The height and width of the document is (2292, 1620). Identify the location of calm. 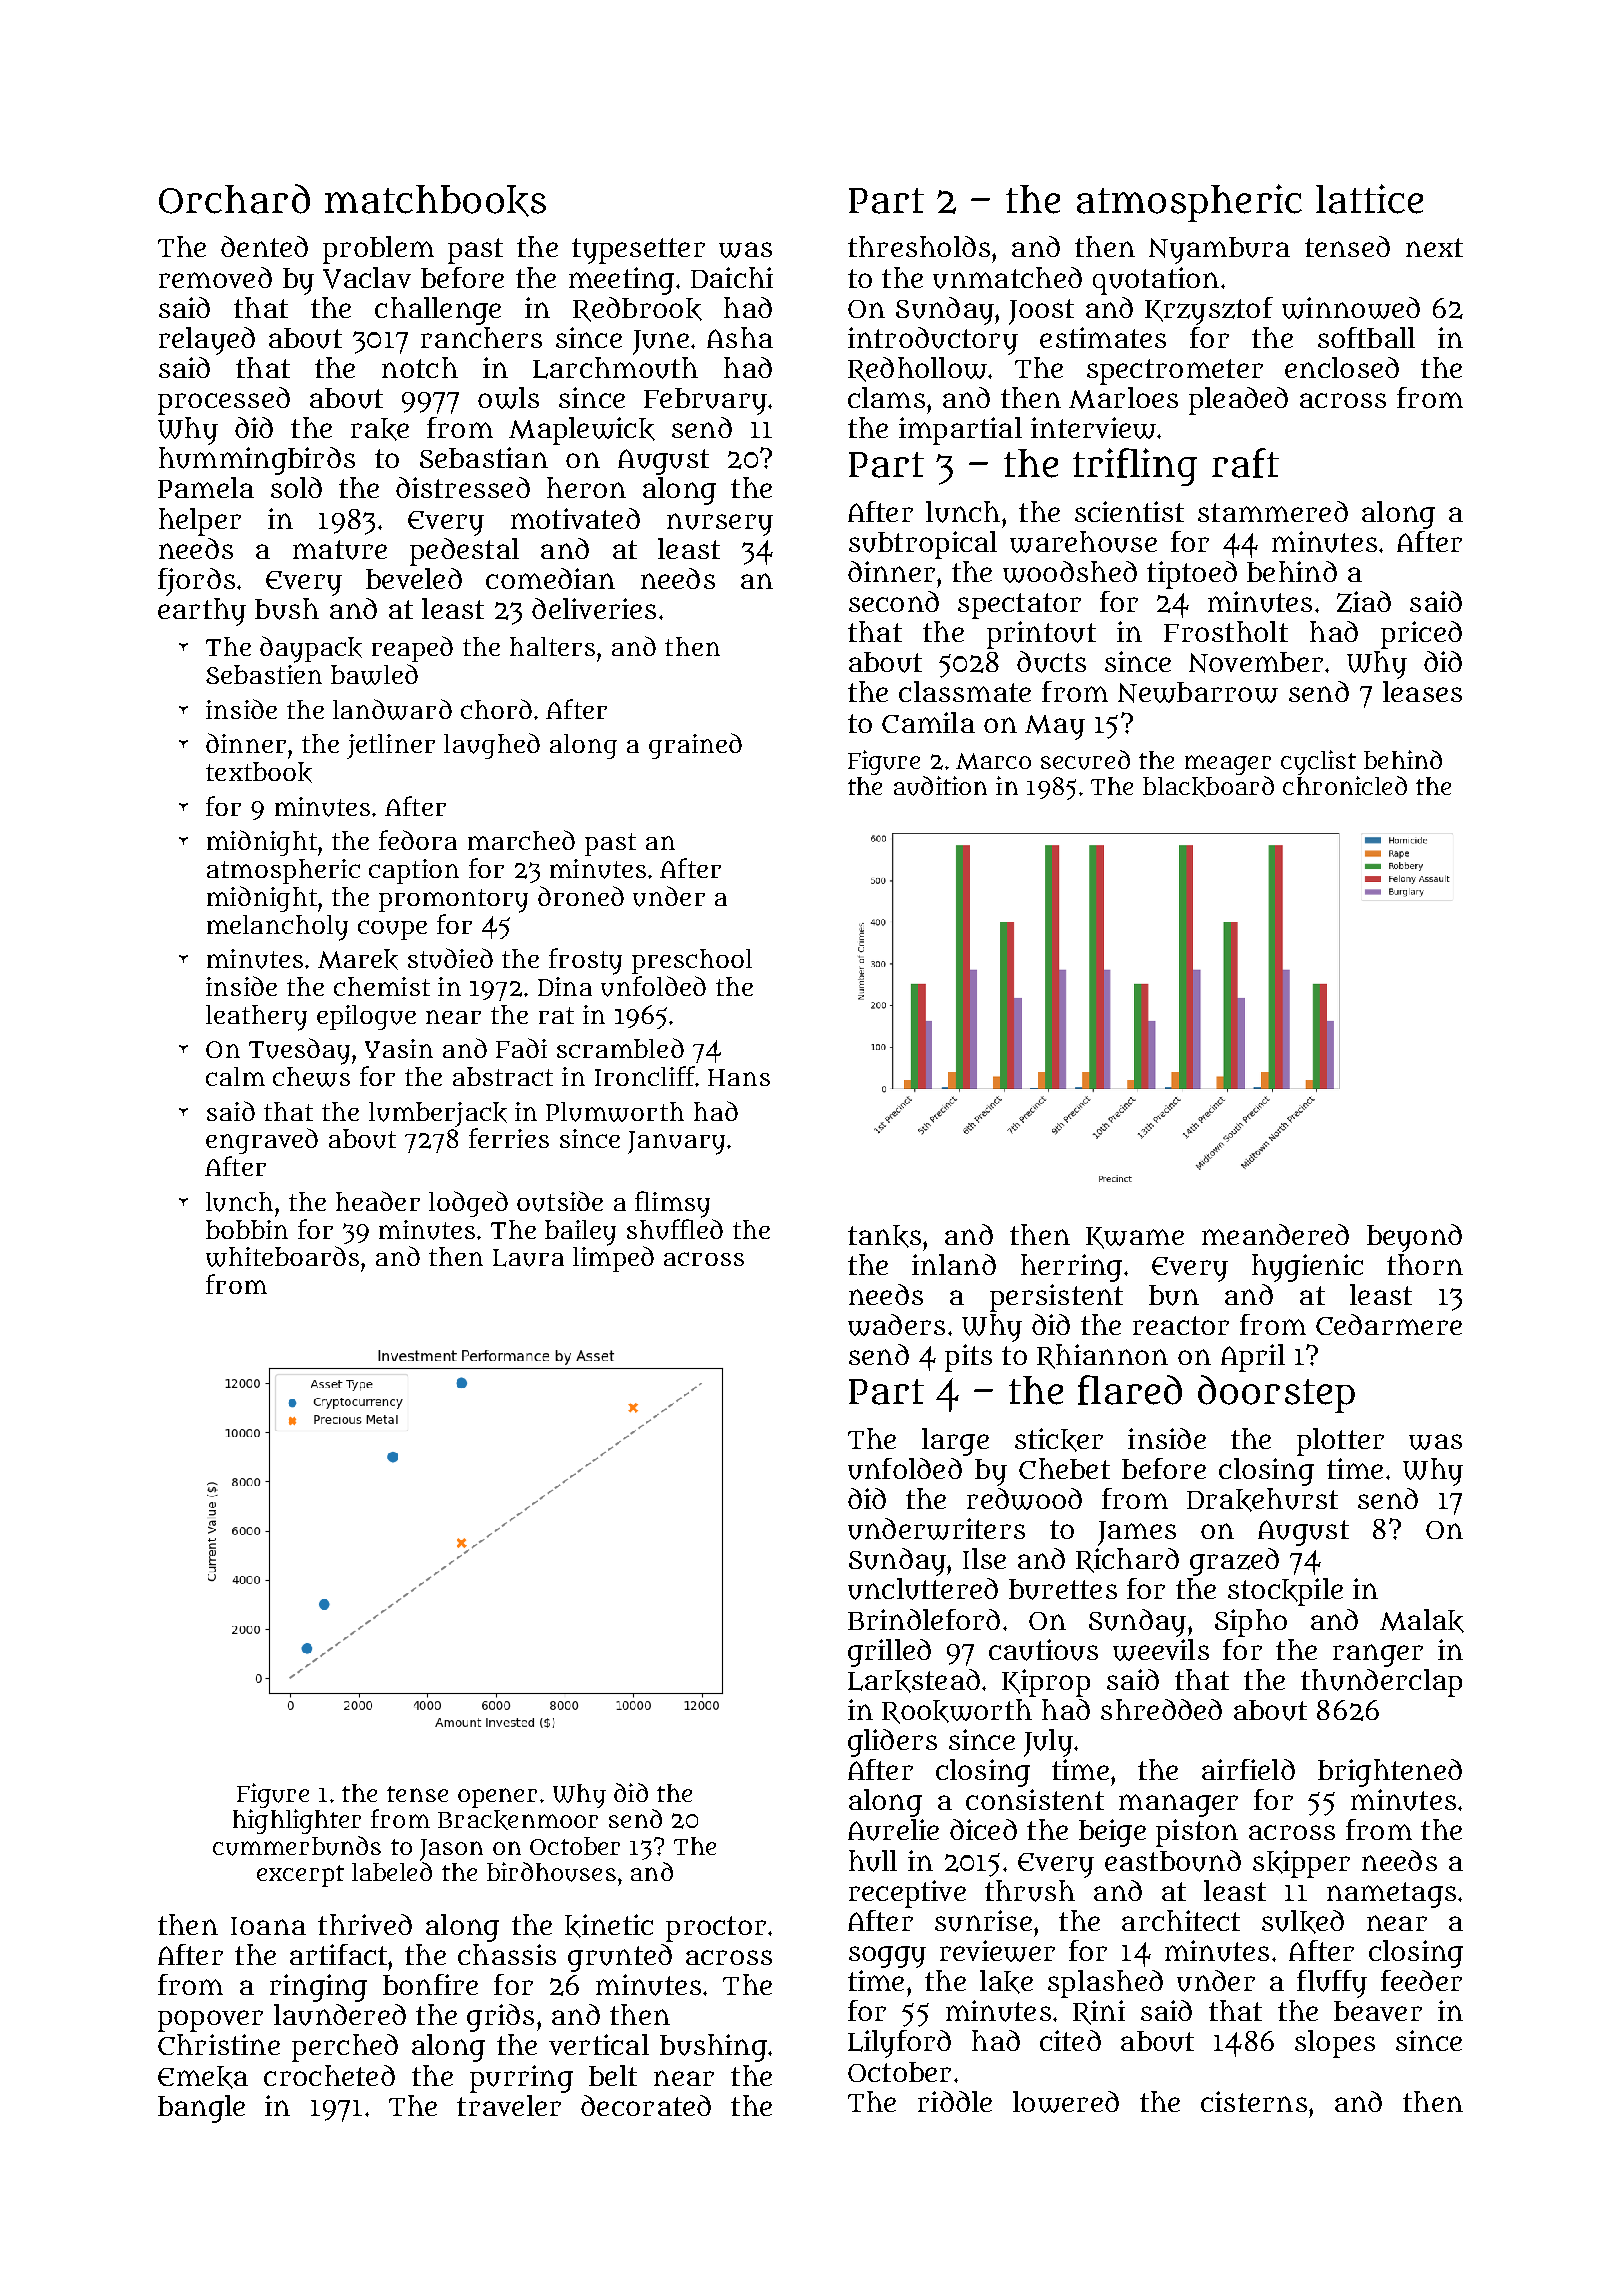
(235, 1076).
